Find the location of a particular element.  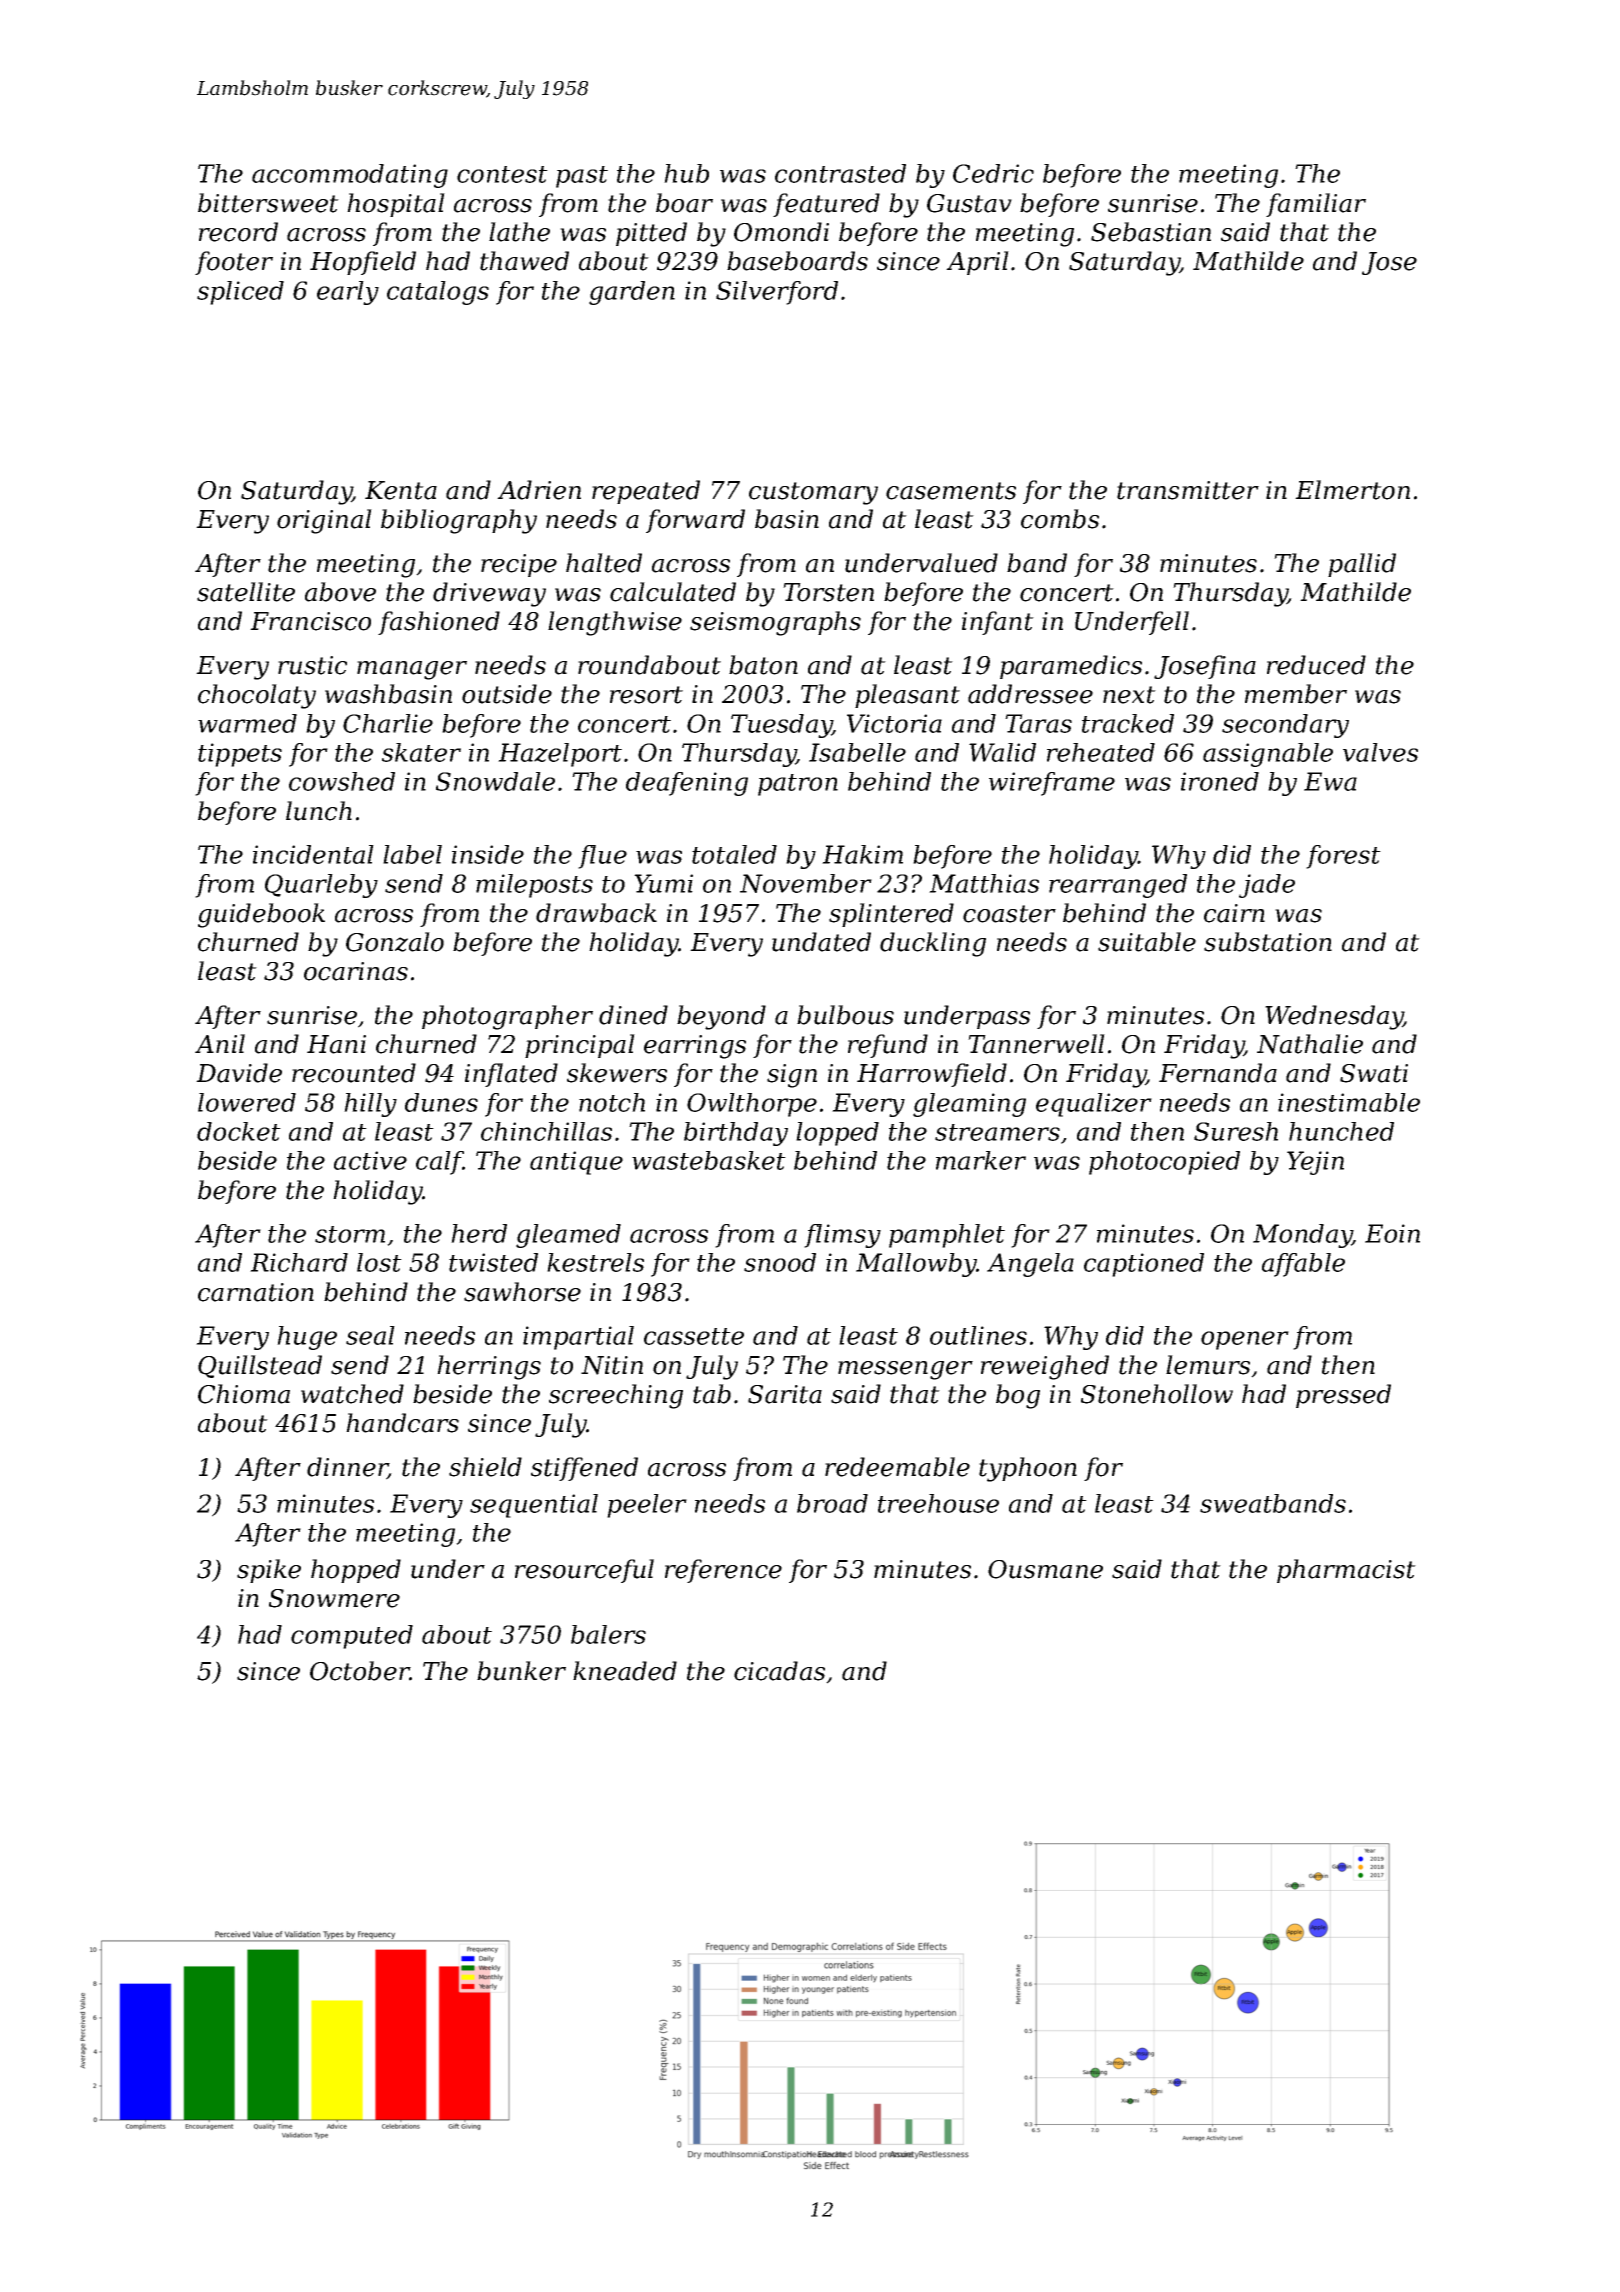

record is located at coordinates (238, 232).
